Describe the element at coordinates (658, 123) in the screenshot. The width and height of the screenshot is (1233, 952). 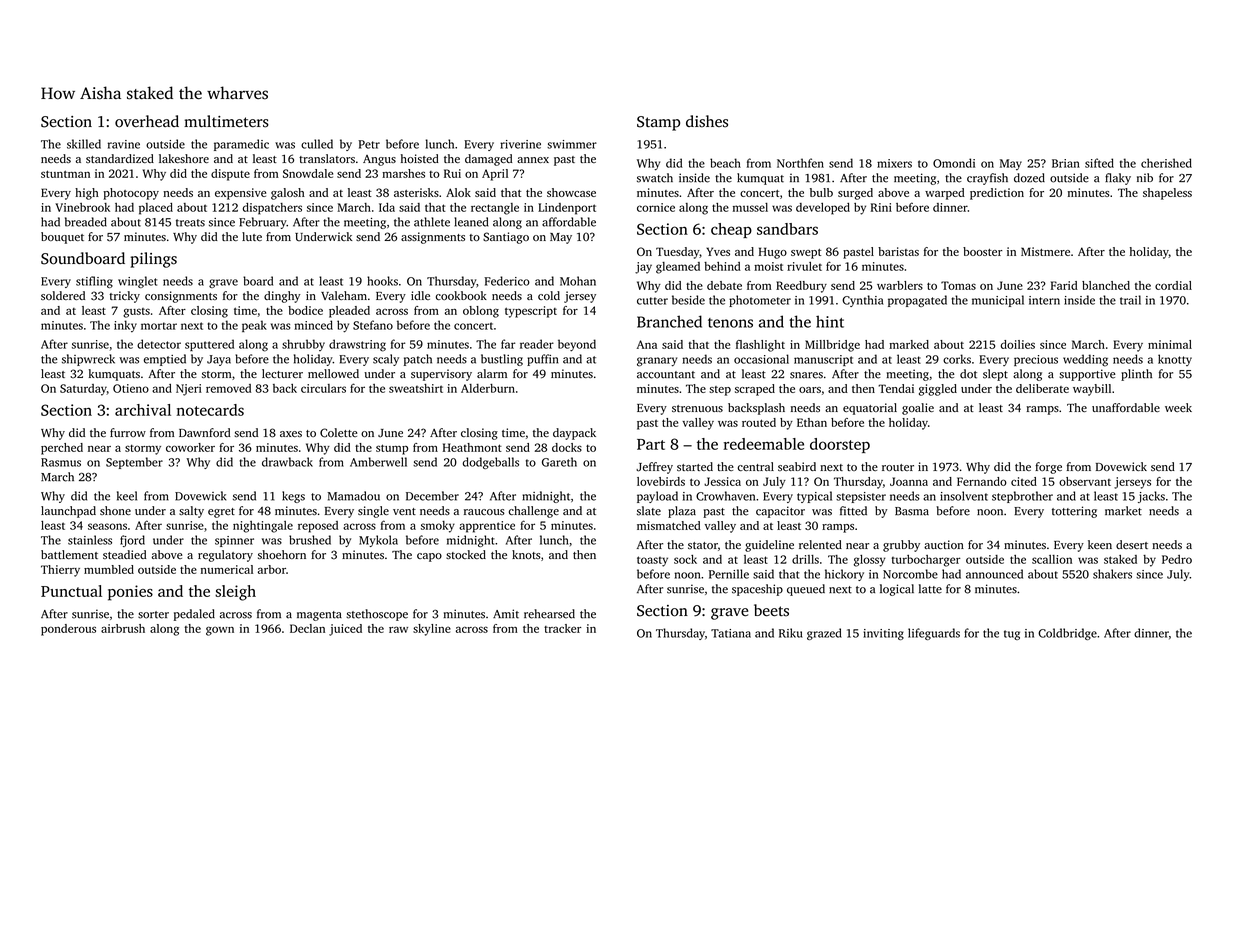
I see `Stamp` at that location.
